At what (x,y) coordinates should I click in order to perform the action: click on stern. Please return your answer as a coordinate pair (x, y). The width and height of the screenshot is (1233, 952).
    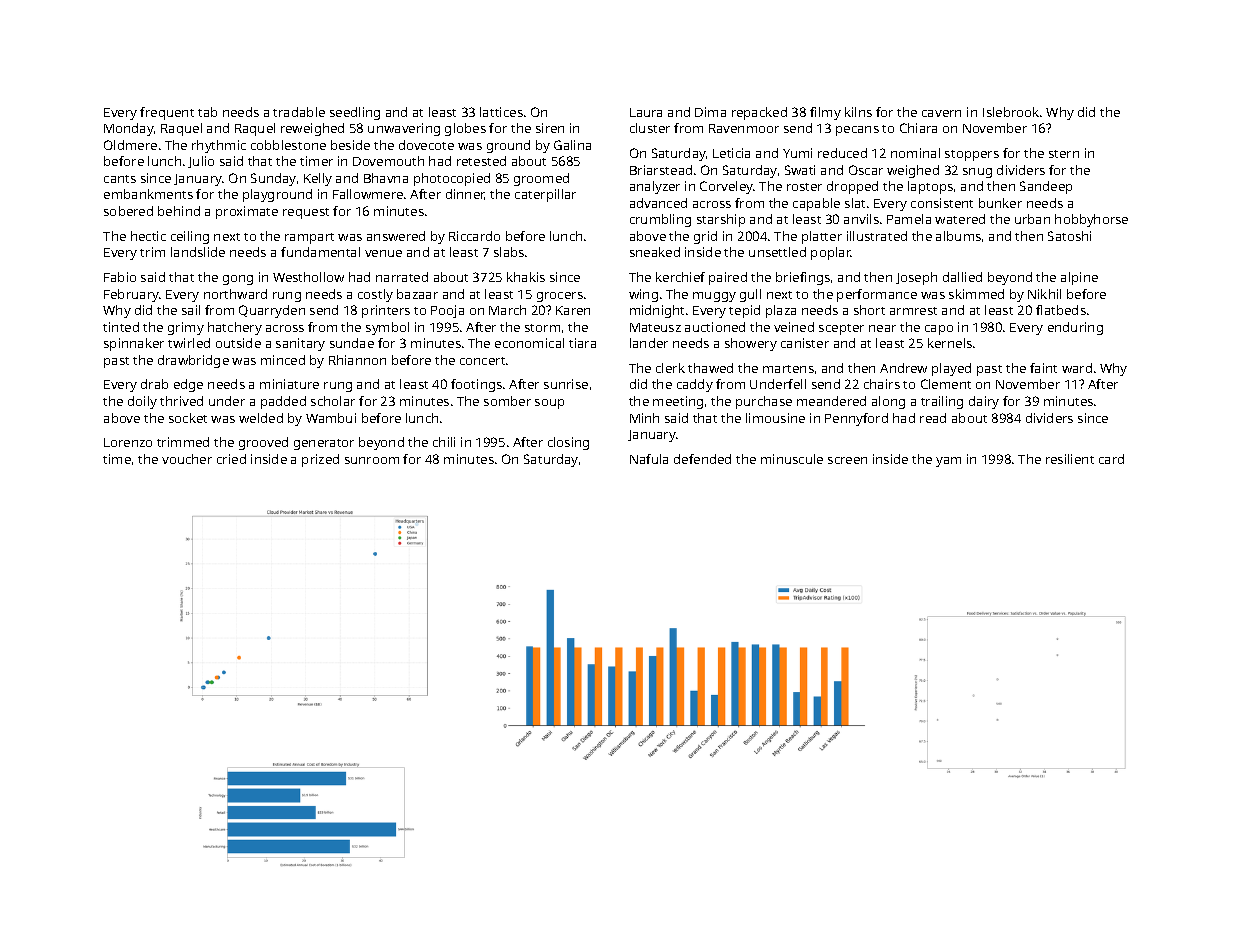
    Looking at the image, I should click on (1064, 154).
